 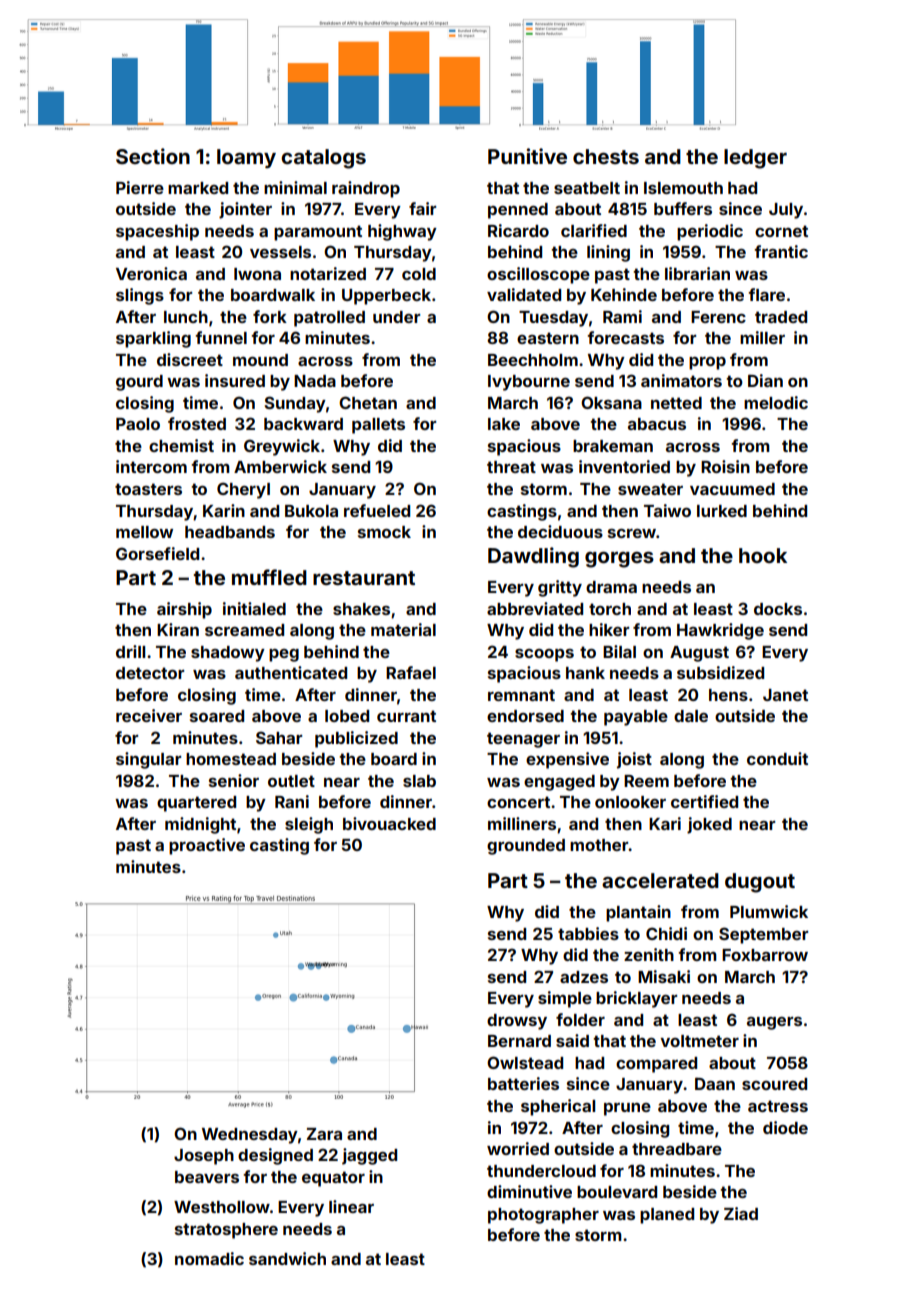 I want to click on beavers, so click(x=207, y=1177).
